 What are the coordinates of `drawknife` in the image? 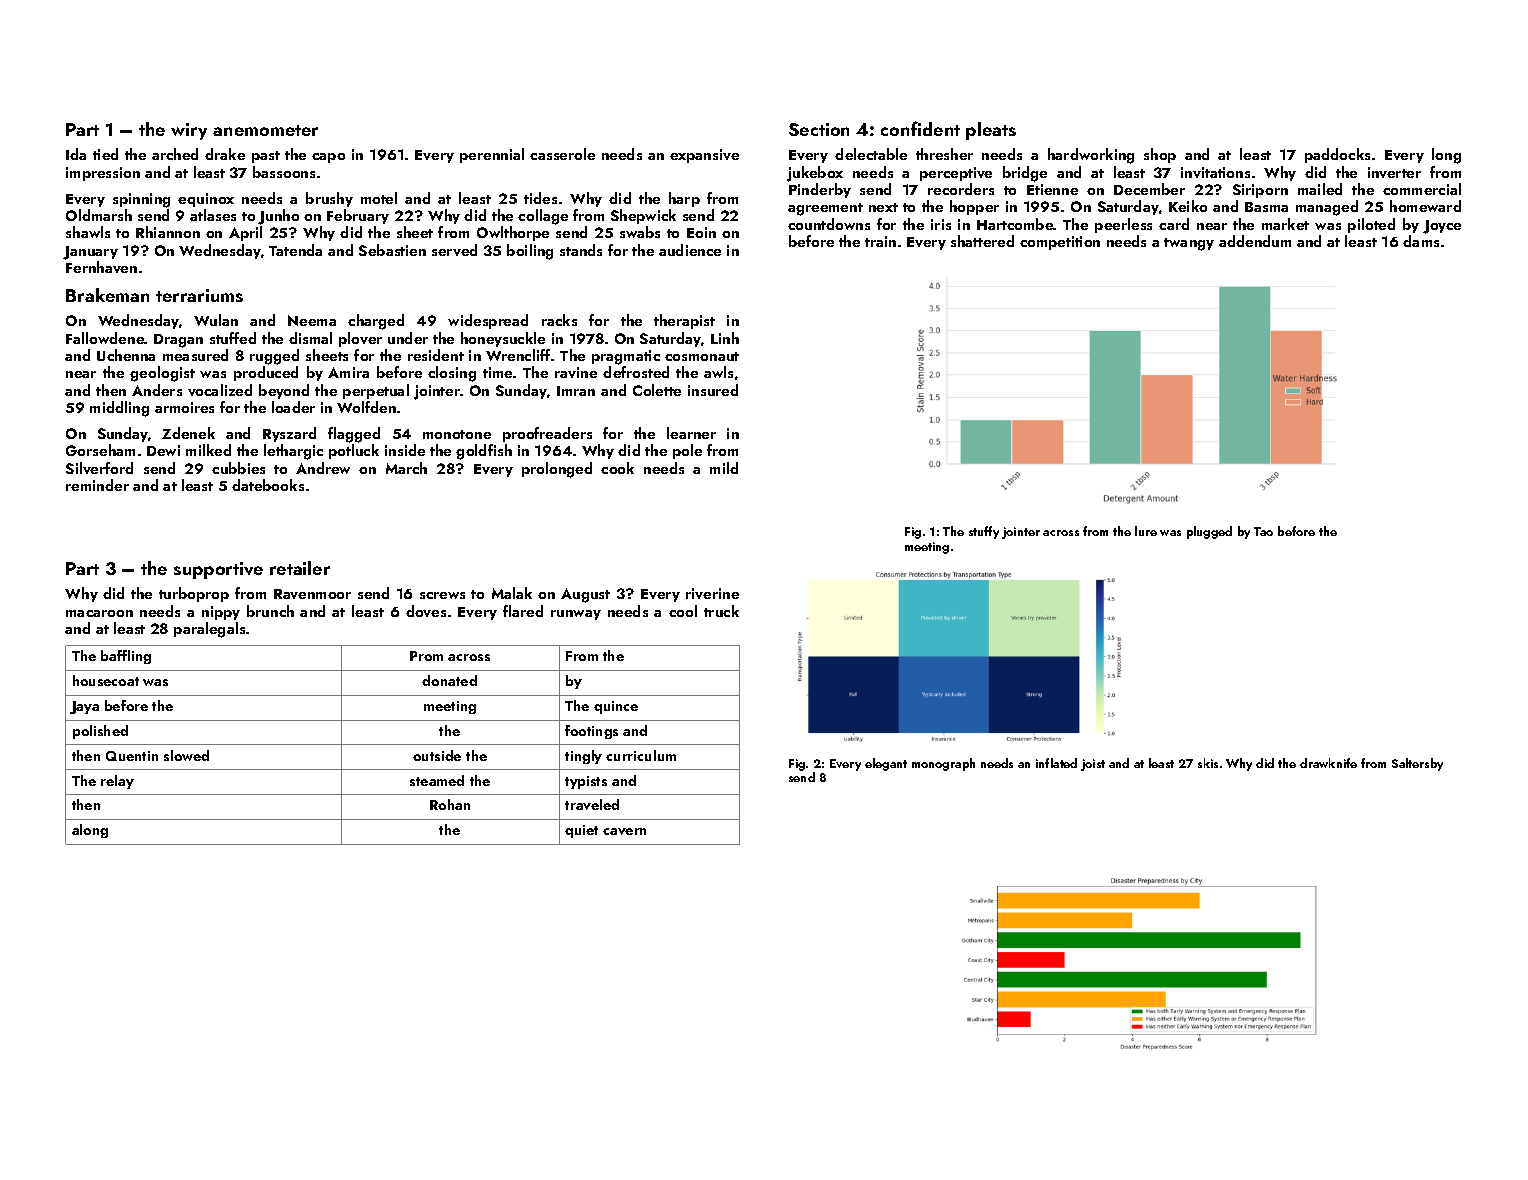 It's located at (1328, 763).
